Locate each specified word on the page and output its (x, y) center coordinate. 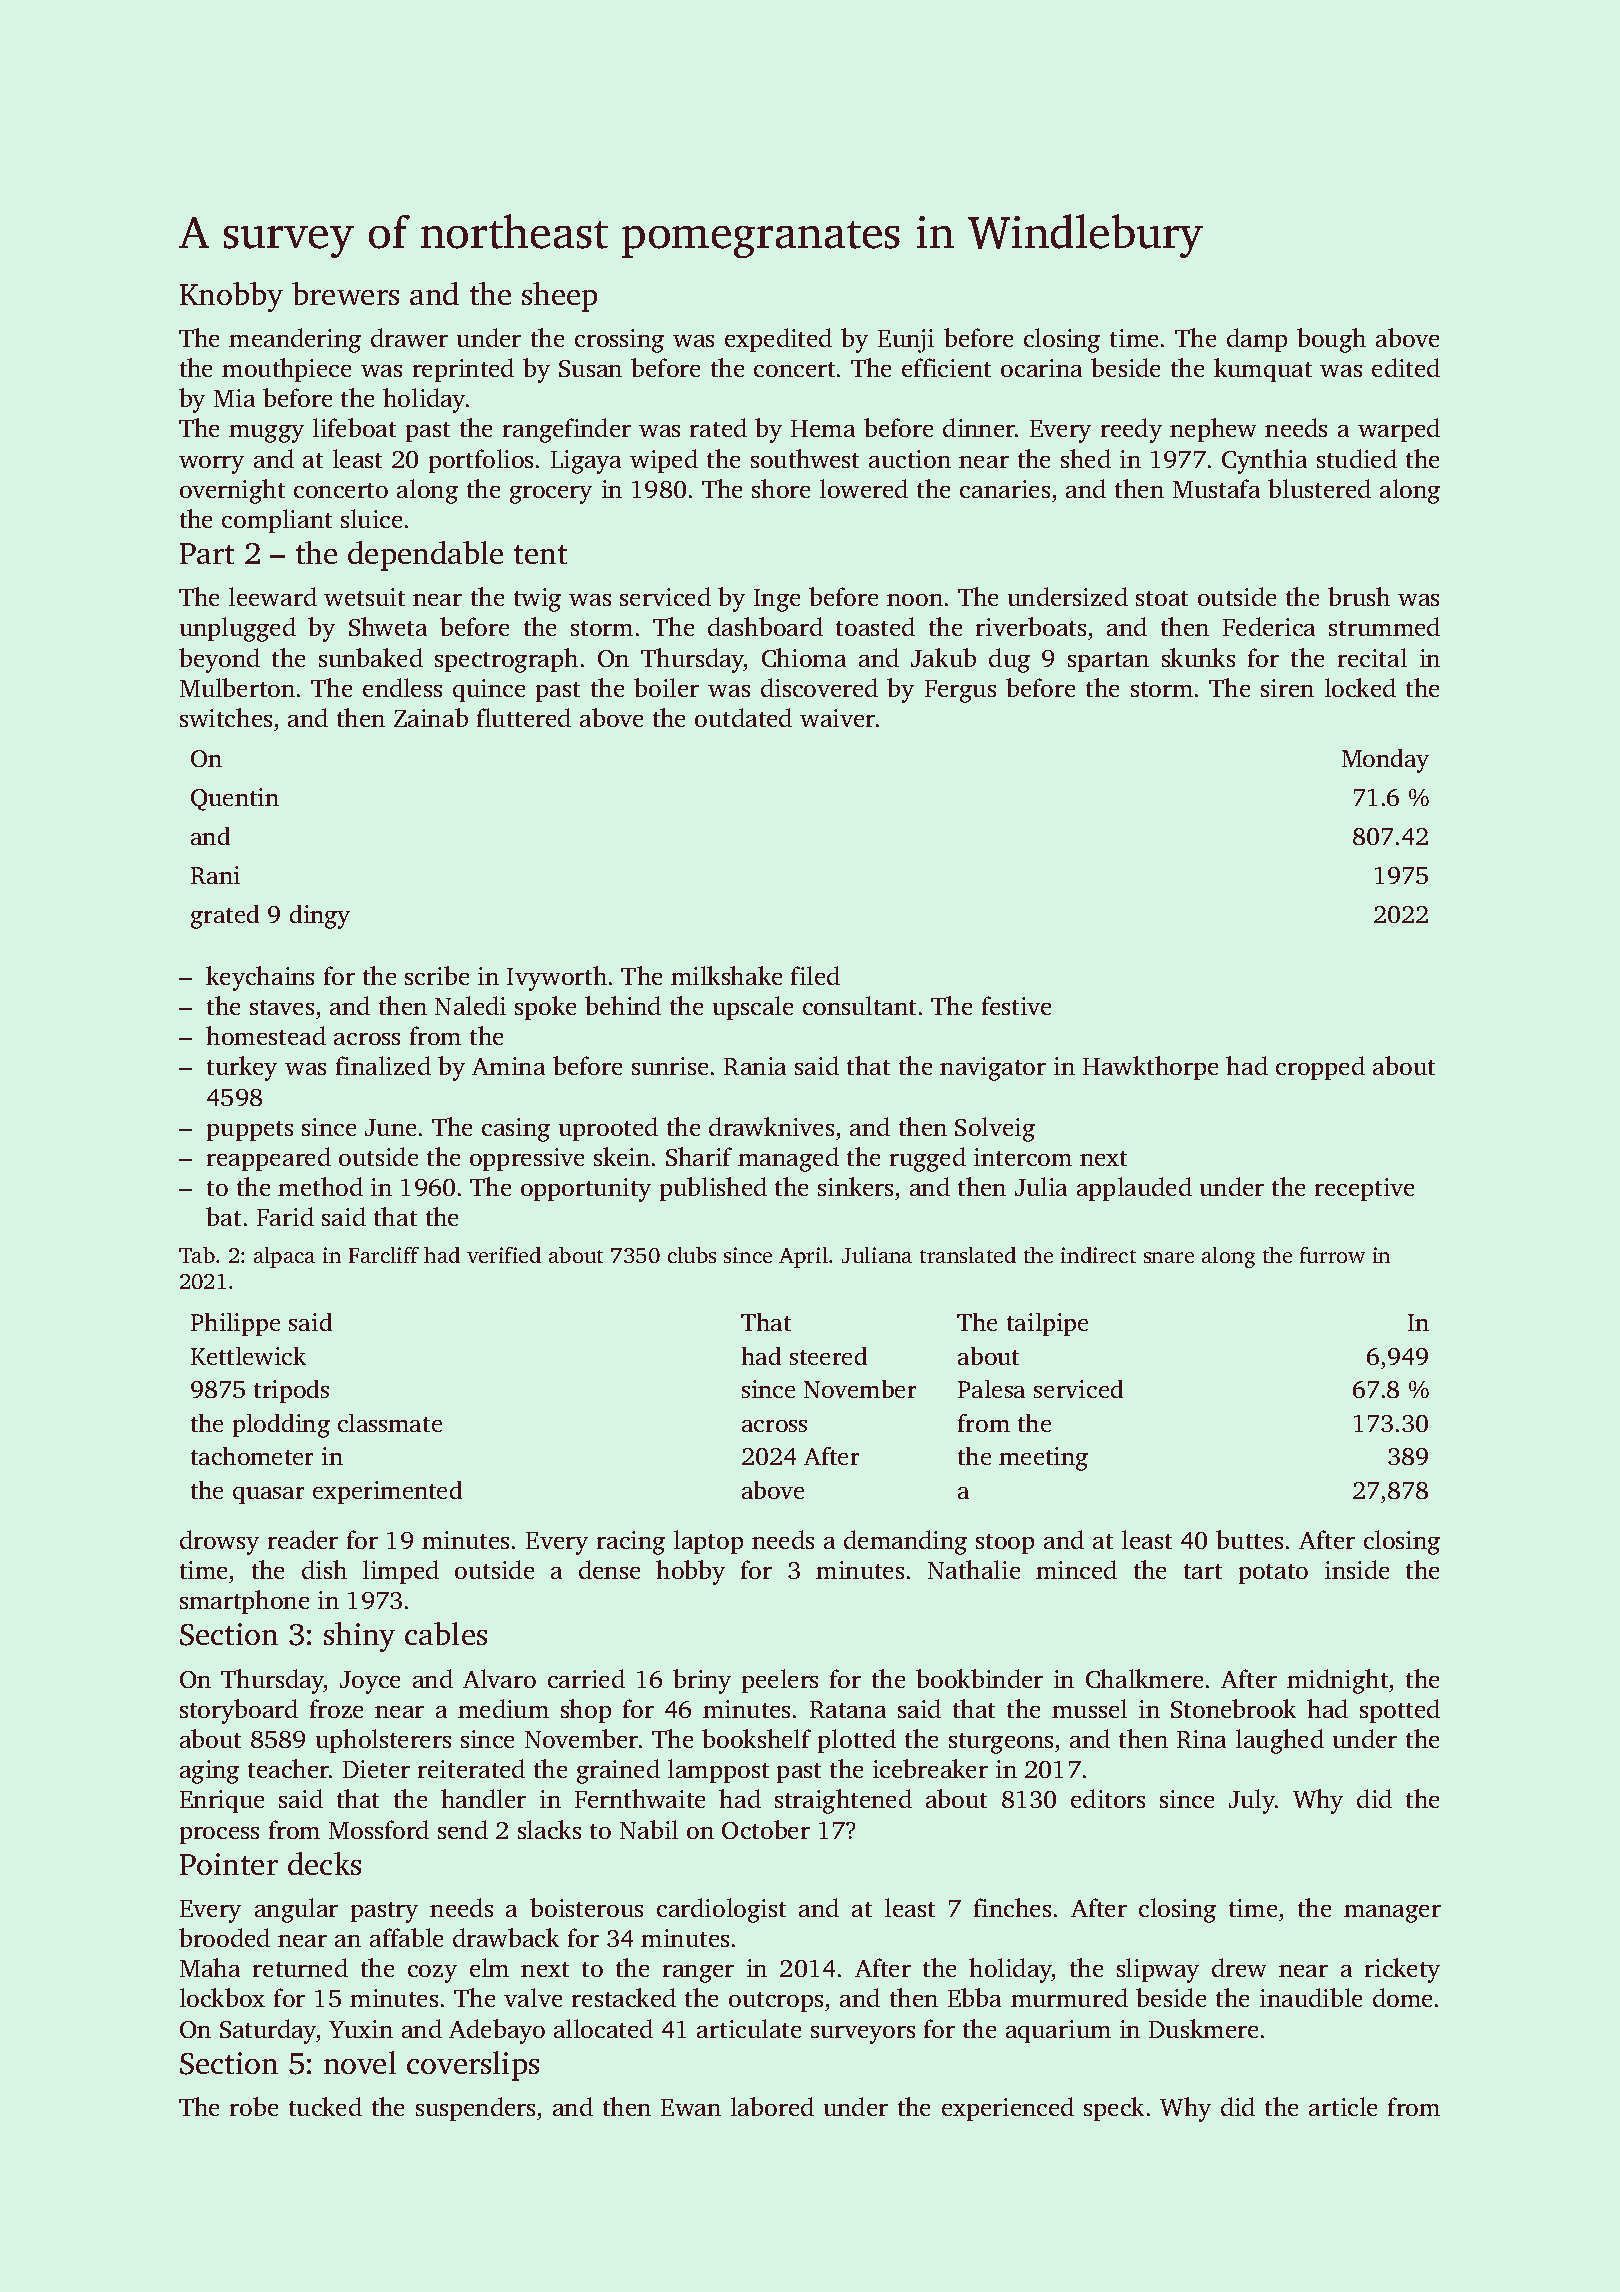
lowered (864, 488)
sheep (559, 297)
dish (324, 1569)
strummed (1384, 626)
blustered (1319, 488)
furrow (1332, 1255)
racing (631, 1543)
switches (226, 717)
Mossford (379, 1829)
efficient (946, 367)
